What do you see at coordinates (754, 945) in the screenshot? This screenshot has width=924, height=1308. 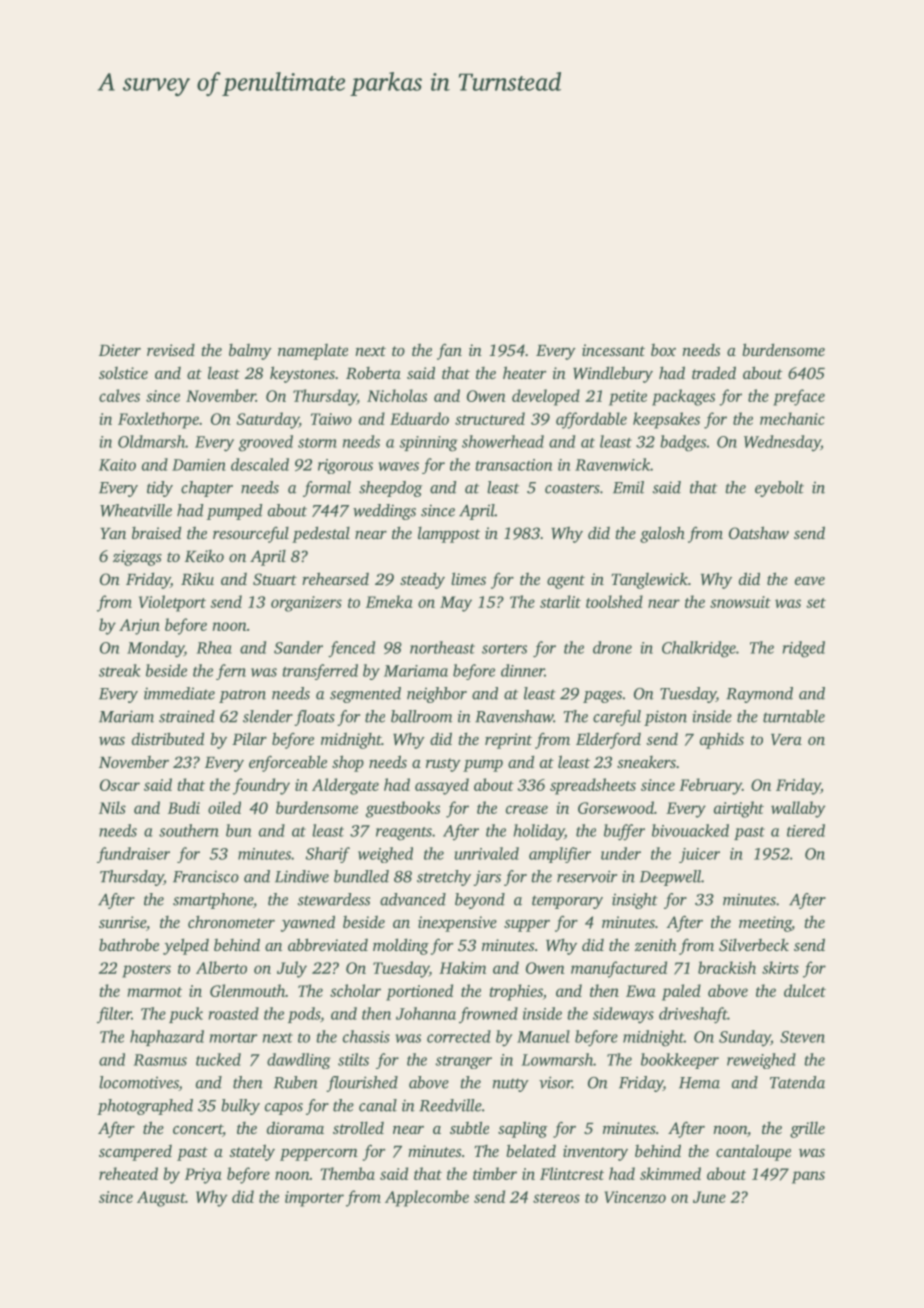 I see `Silverbeck` at bounding box center [754, 945].
